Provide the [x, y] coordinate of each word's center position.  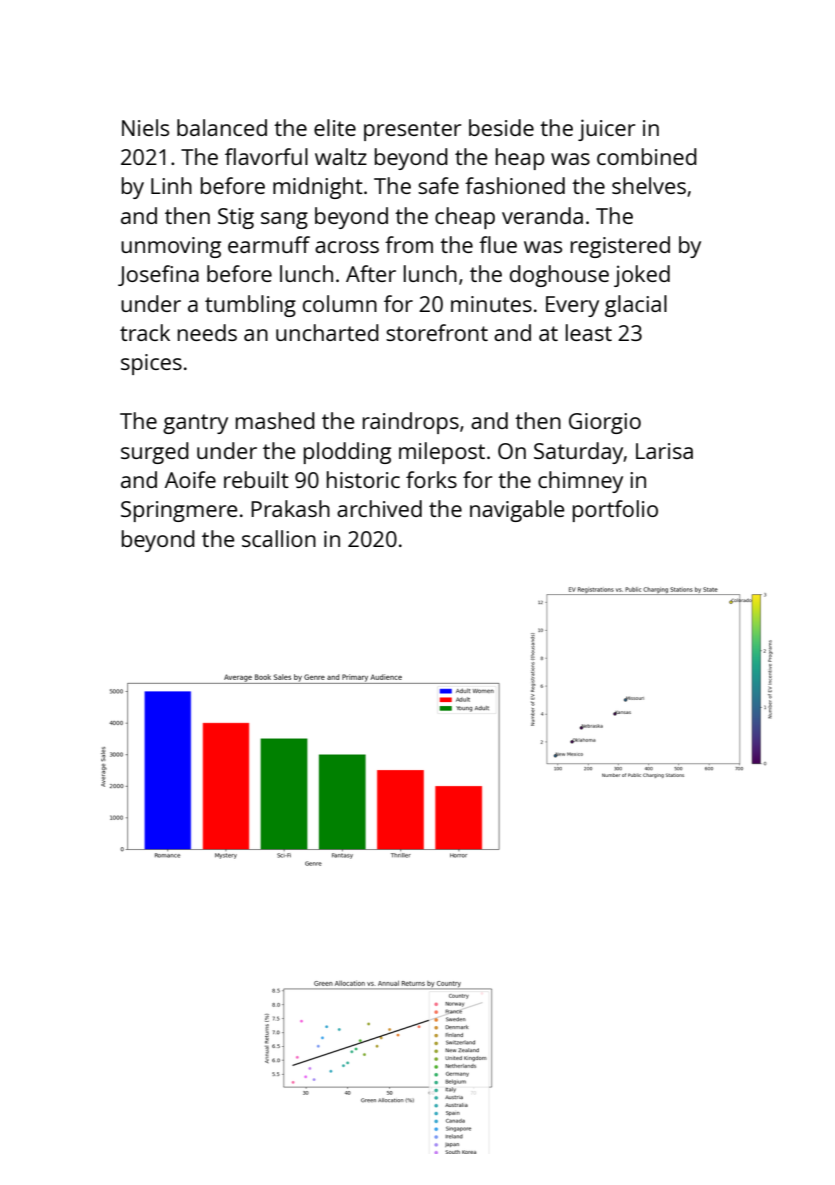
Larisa [664, 451]
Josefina [158, 275]
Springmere [179, 511]
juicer [606, 130]
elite [335, 127]
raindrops [411, 423]
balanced [222, 127]
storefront [437, 332]
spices [151, 364]
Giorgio [605, 423]
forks [431, 479]
